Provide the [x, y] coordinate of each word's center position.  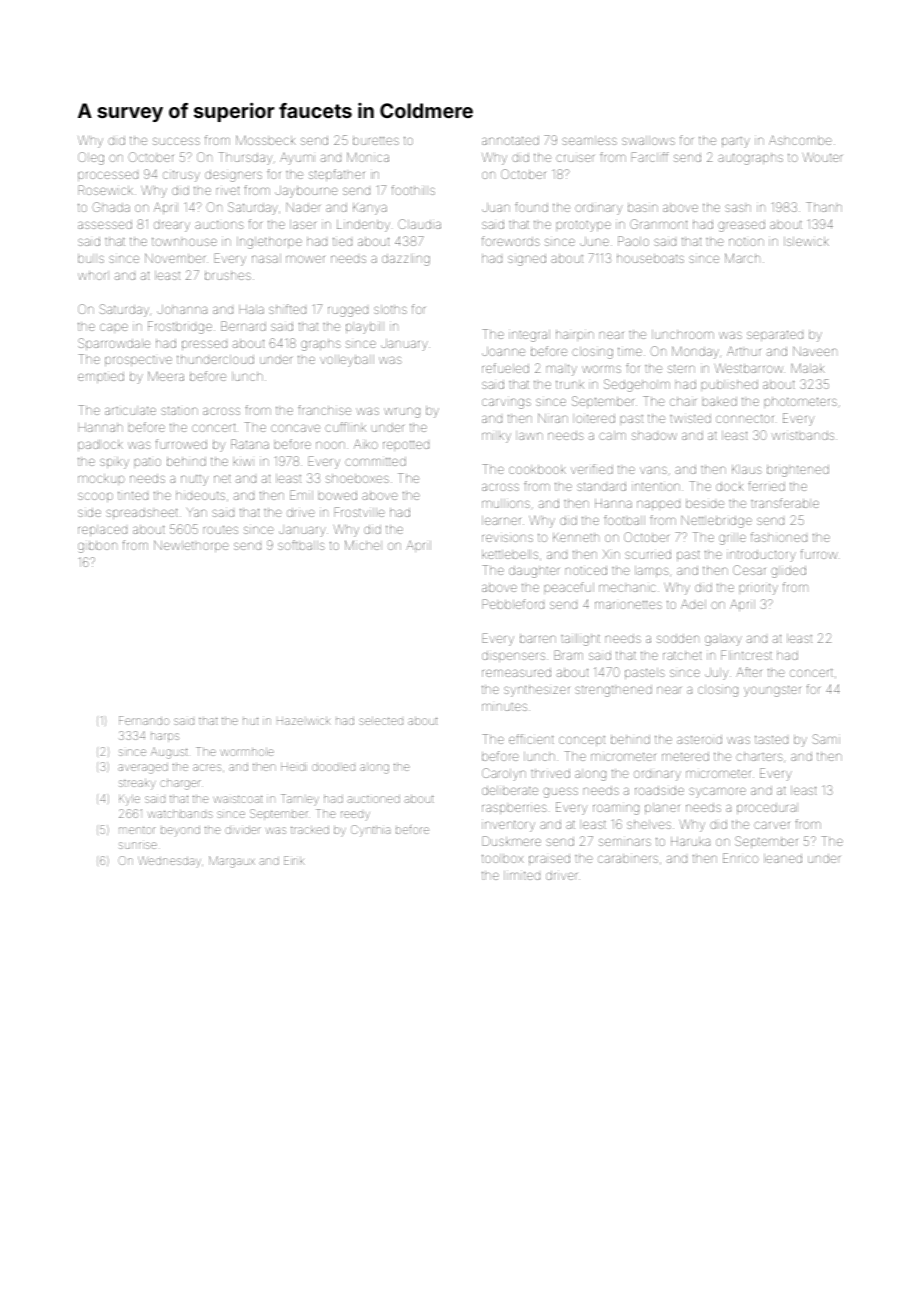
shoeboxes [357, 478]
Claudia [419, 224]
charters [759, 756]
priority [759, 589]
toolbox [503, 858]
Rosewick [105, 190]
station [179, 410]
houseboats [650, 258]
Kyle [129, 800]
